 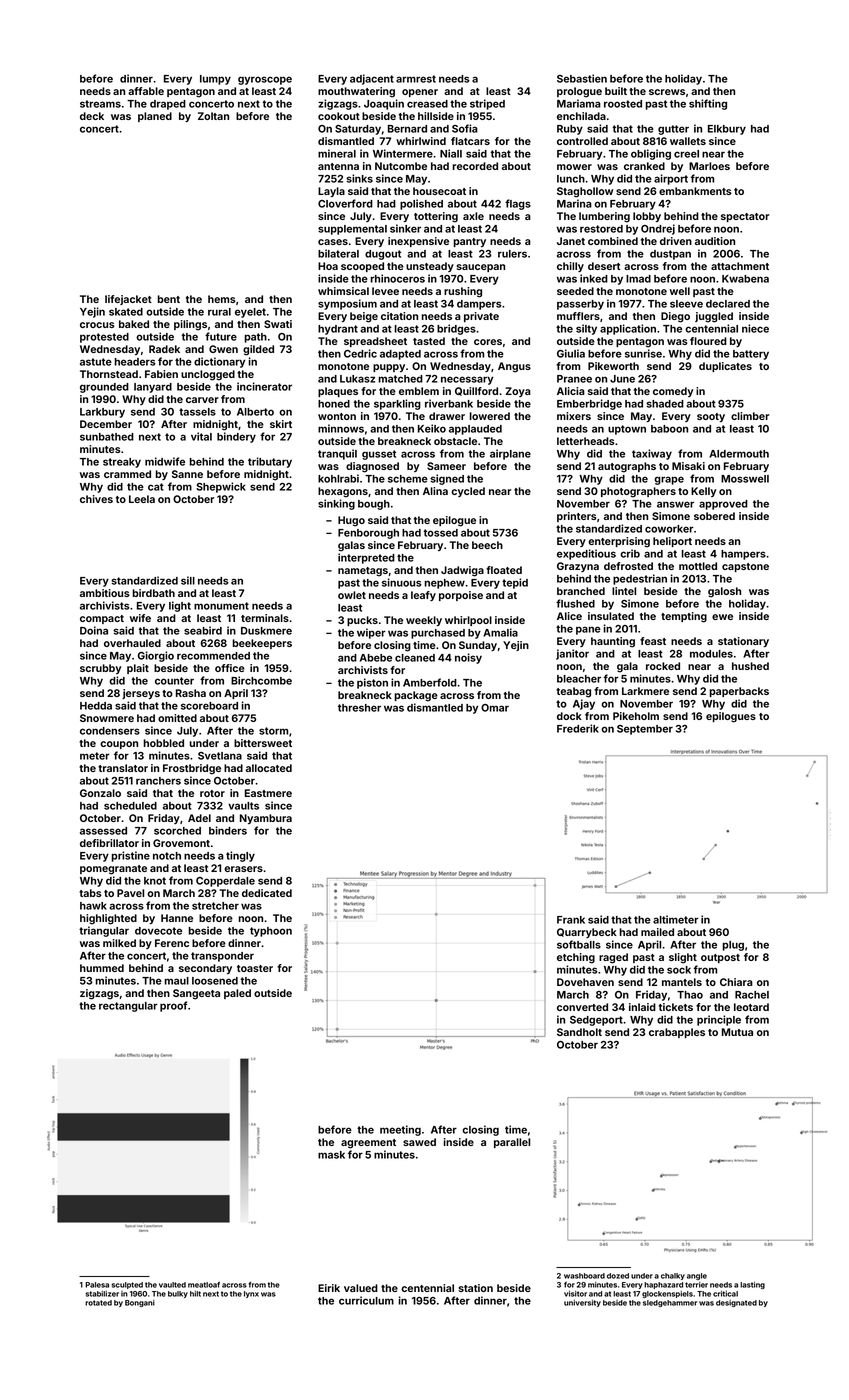 What do you see at coordinates (92, 116) in the screenshot?
I see `deck` at bounding box center [92, 116].
